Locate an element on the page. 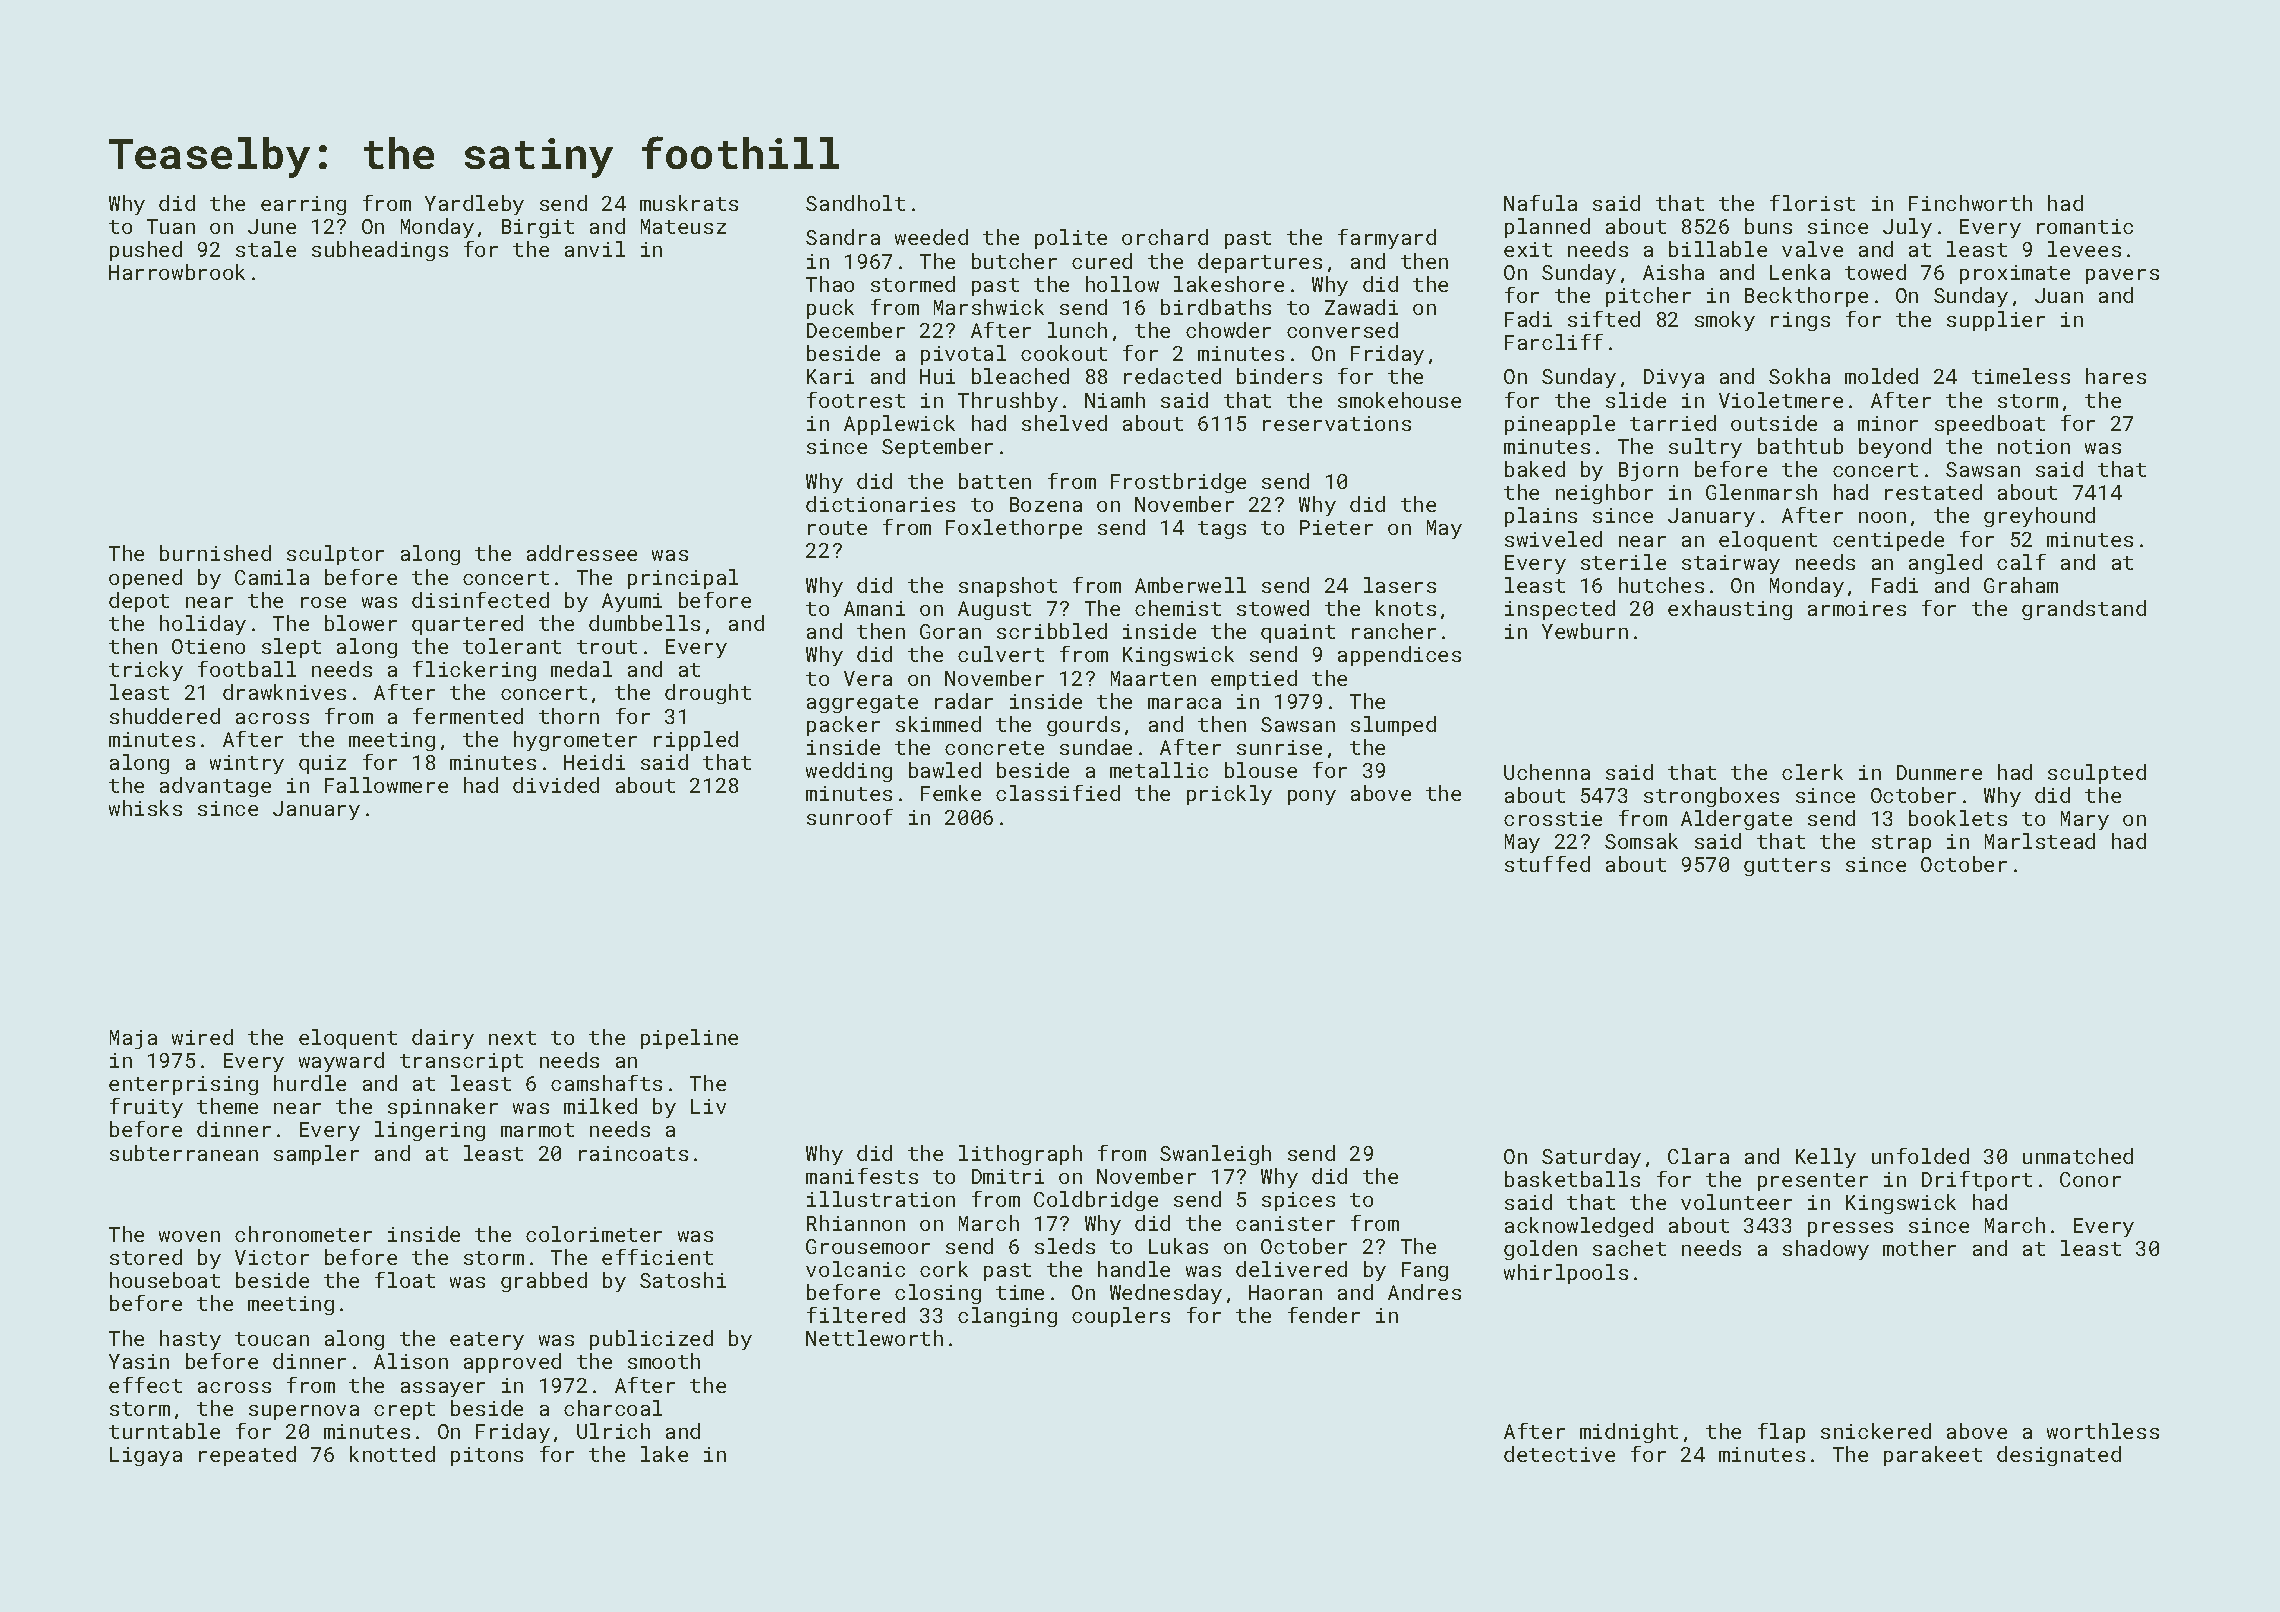  next is located at coordinates (512, 1038).
